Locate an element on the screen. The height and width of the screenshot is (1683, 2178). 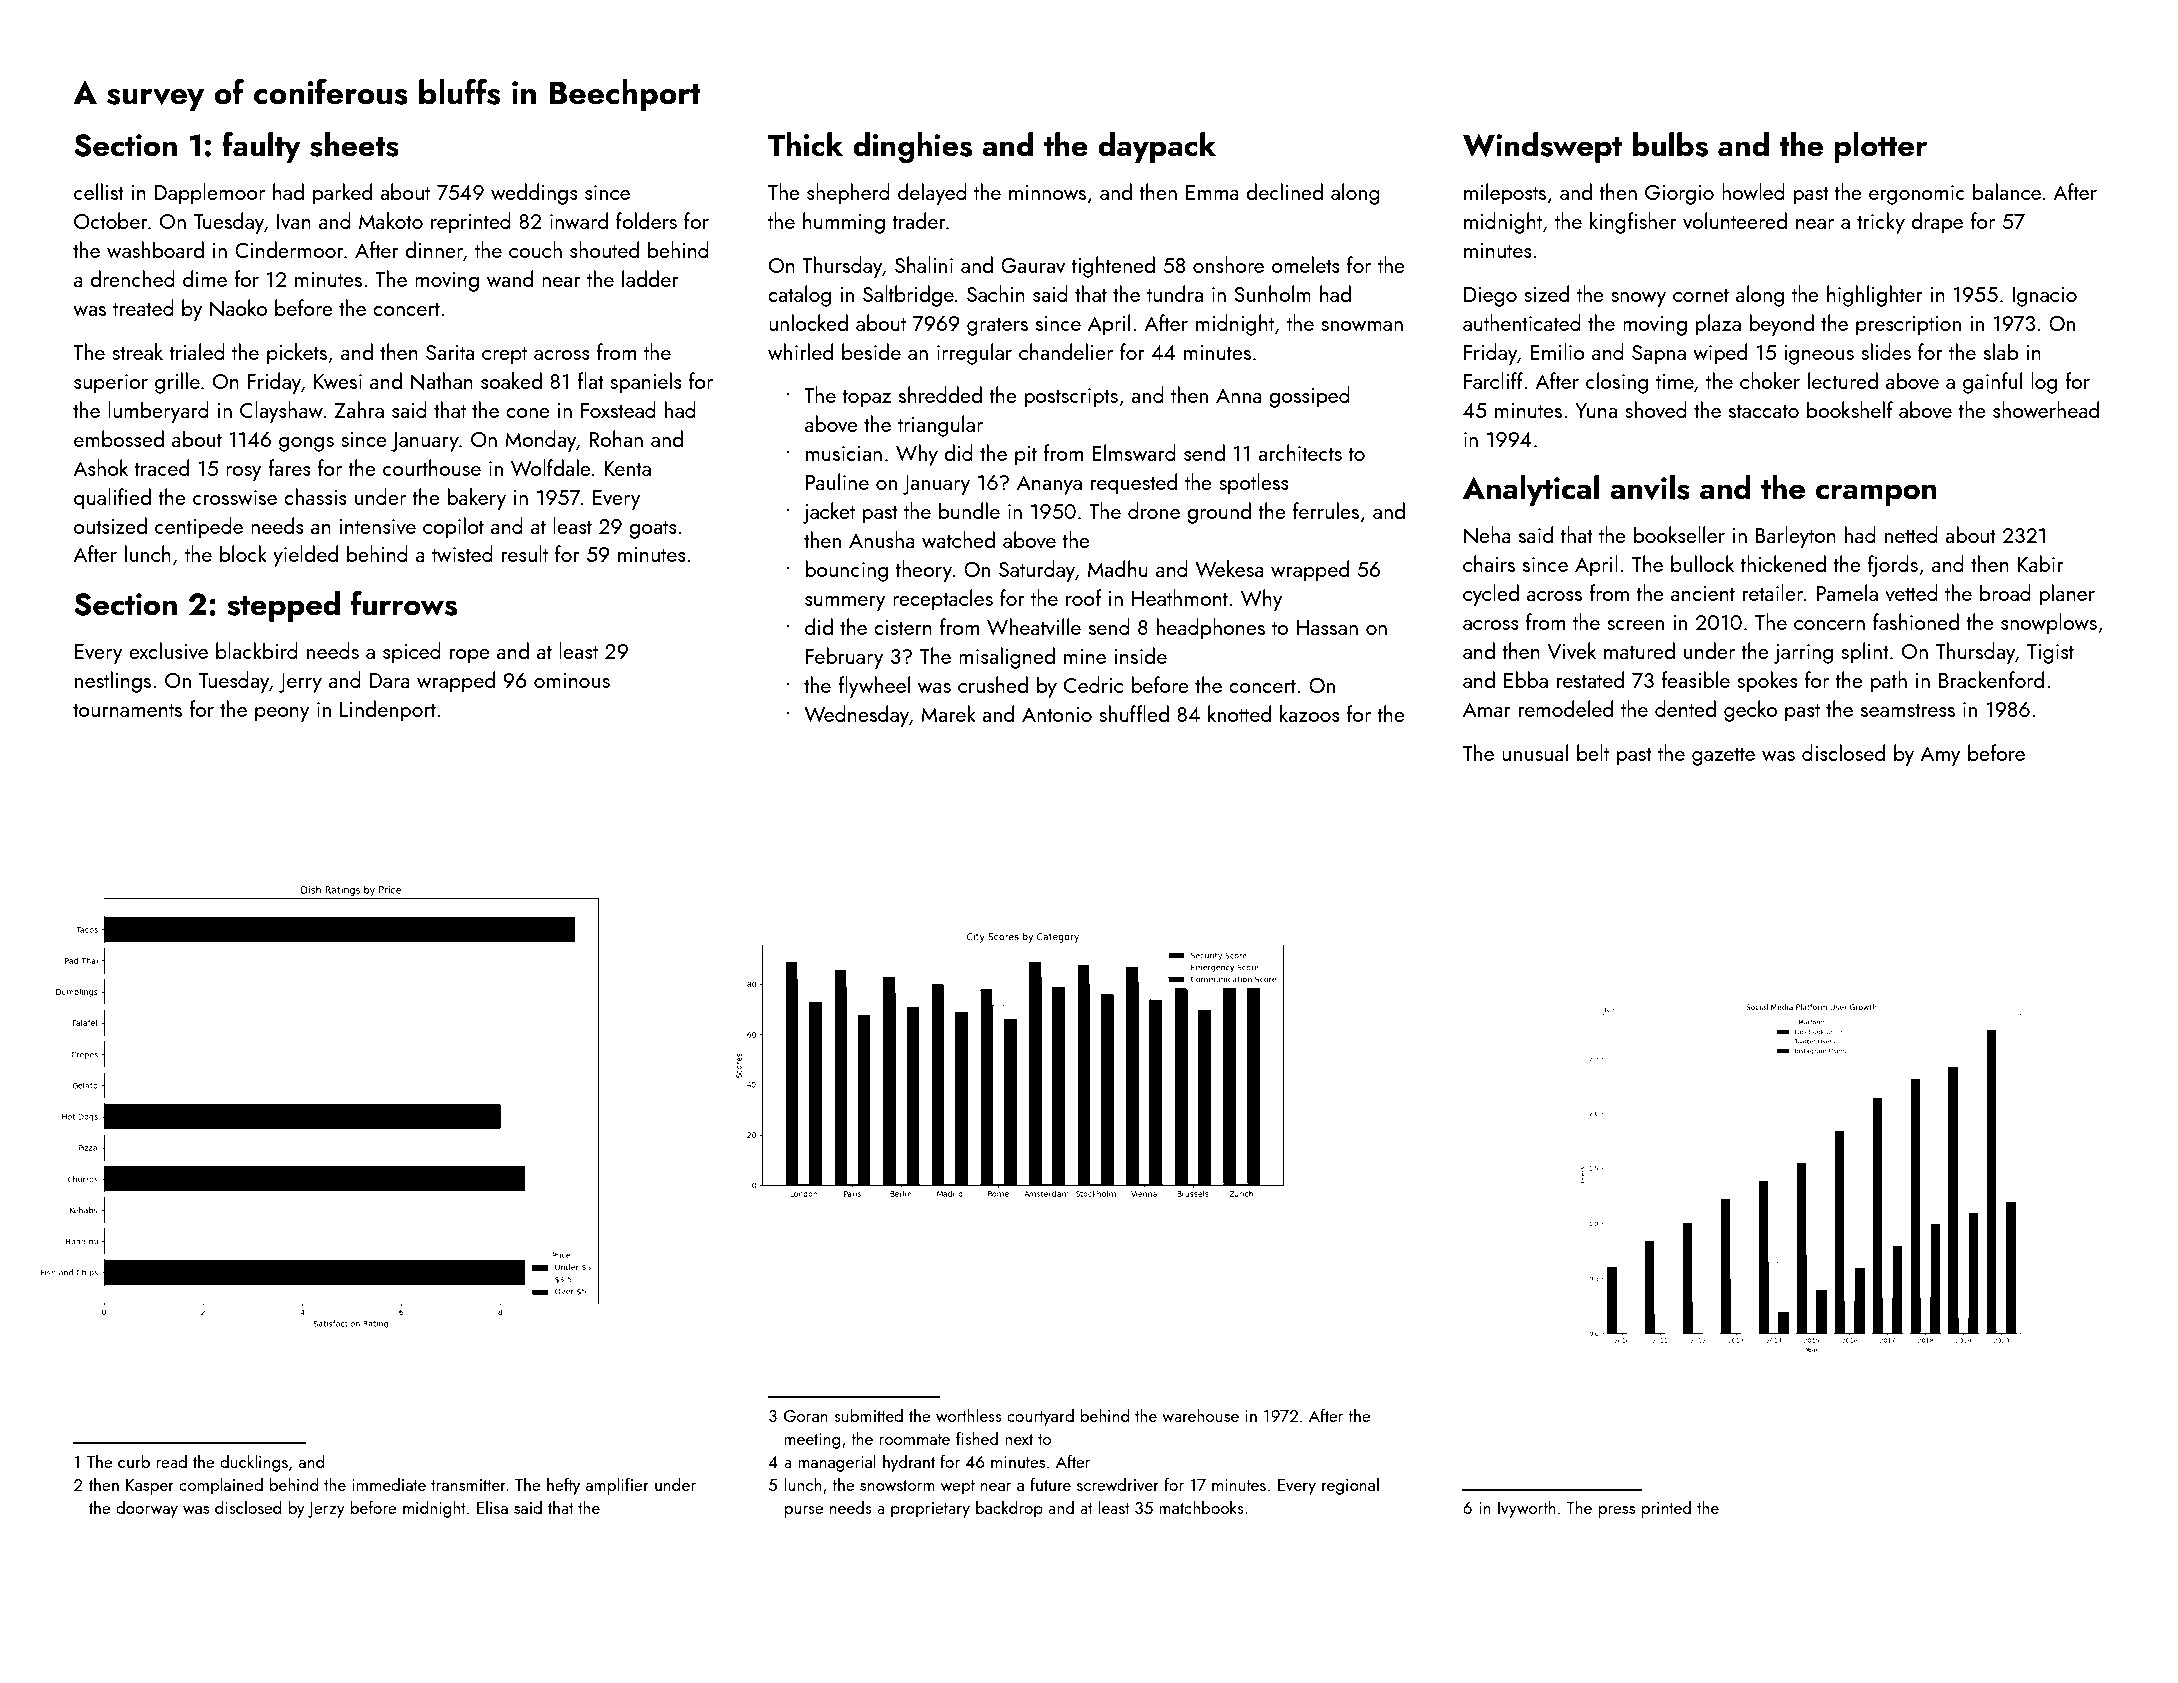
staccato is located at coordinates (1764, 411).
